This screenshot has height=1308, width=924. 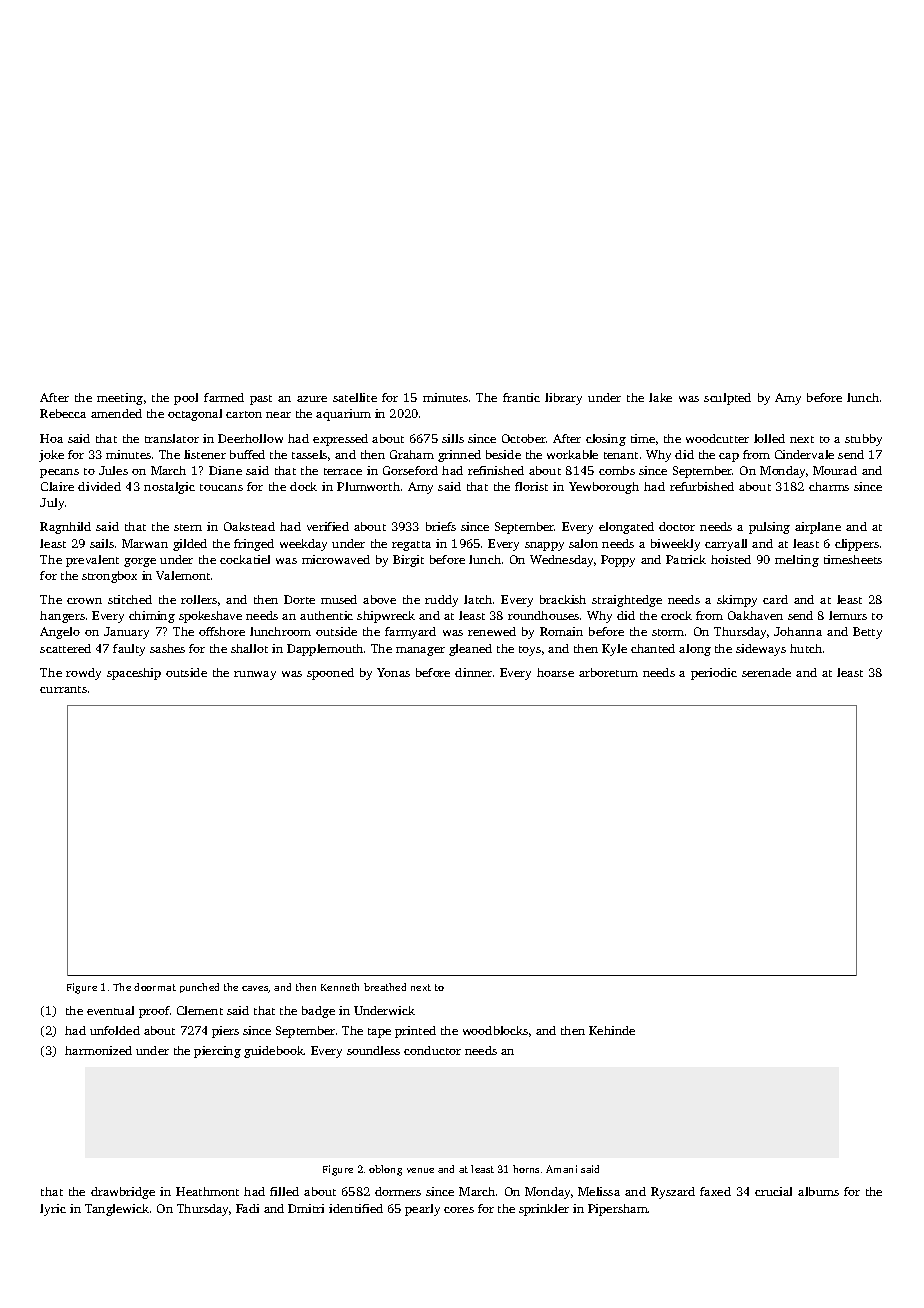 I want to click on periodic, so click(x=714, y=674).
